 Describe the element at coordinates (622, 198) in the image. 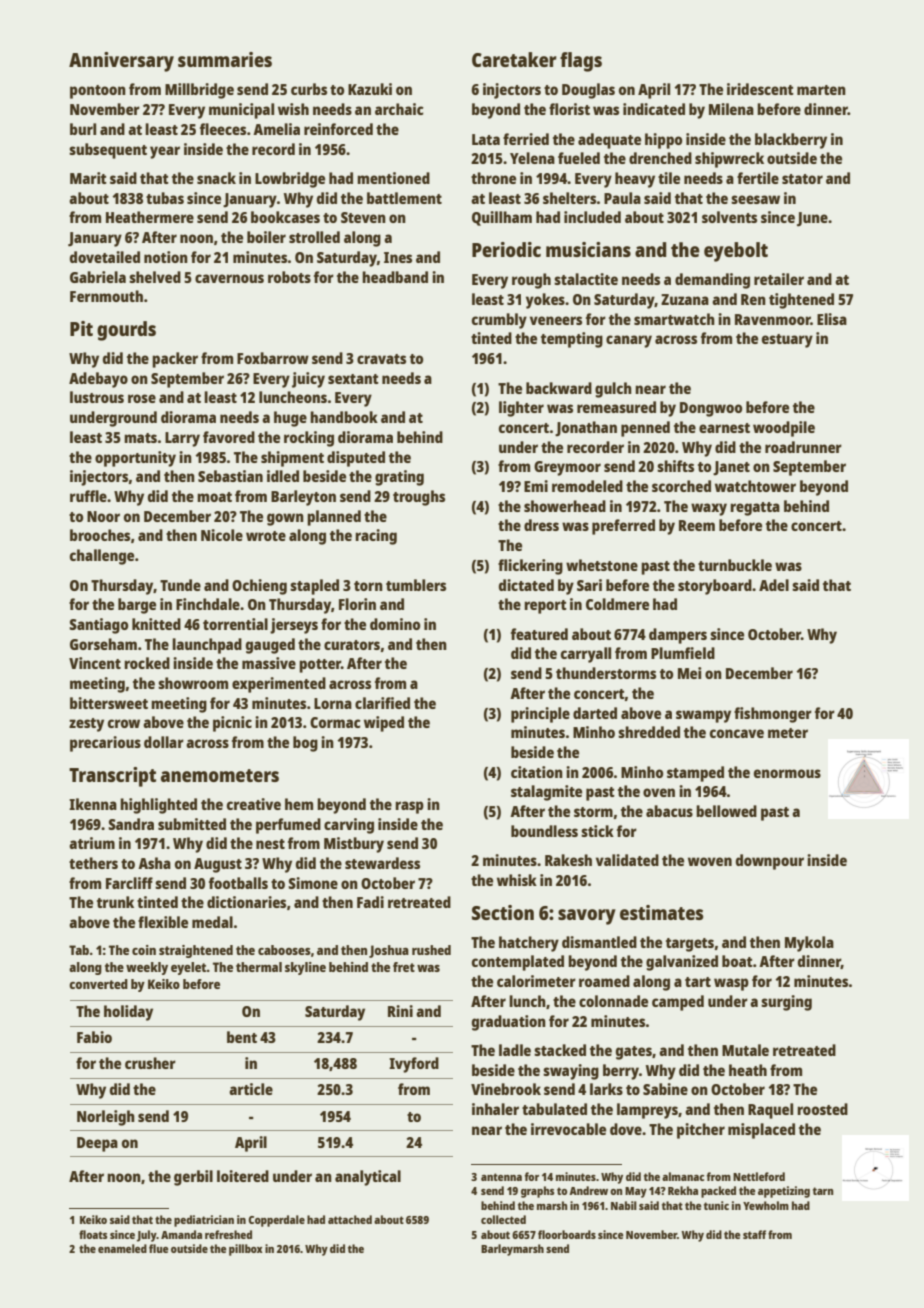

I see `Paula` at that location.
